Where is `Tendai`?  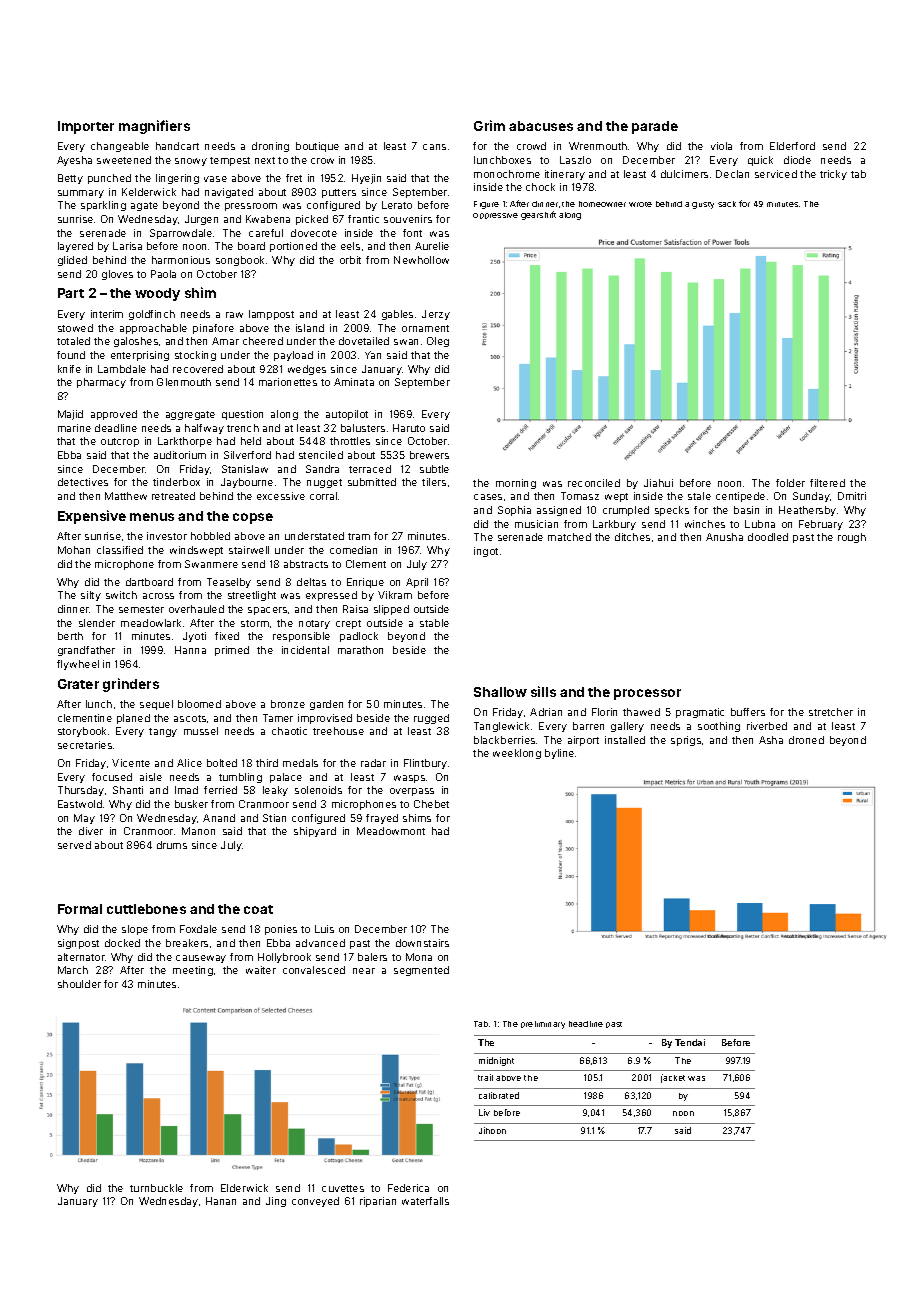 Tendai is located at coordinates (690, 1042).
